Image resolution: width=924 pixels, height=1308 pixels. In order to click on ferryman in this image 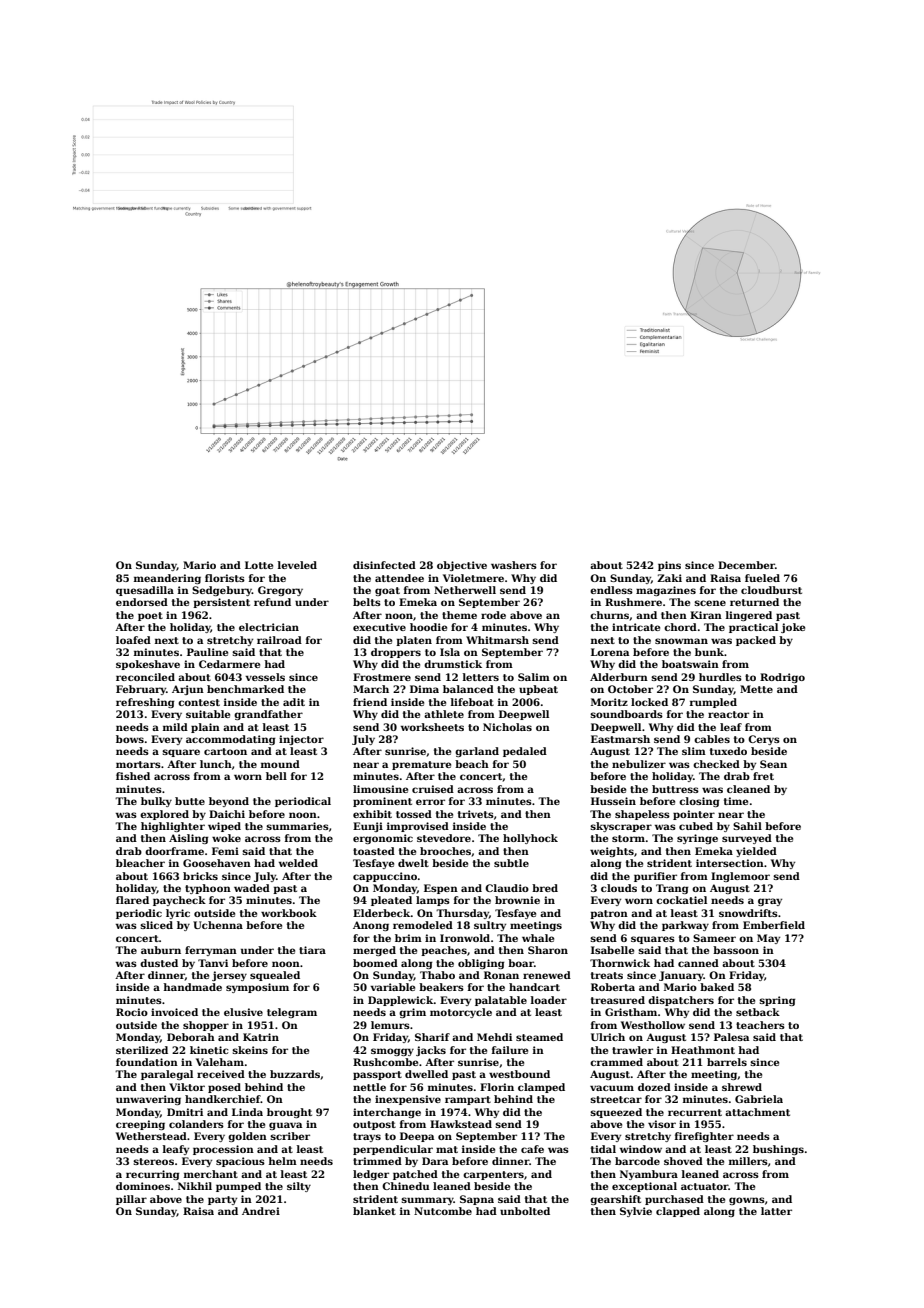, I will do `click(211, 951)`.
